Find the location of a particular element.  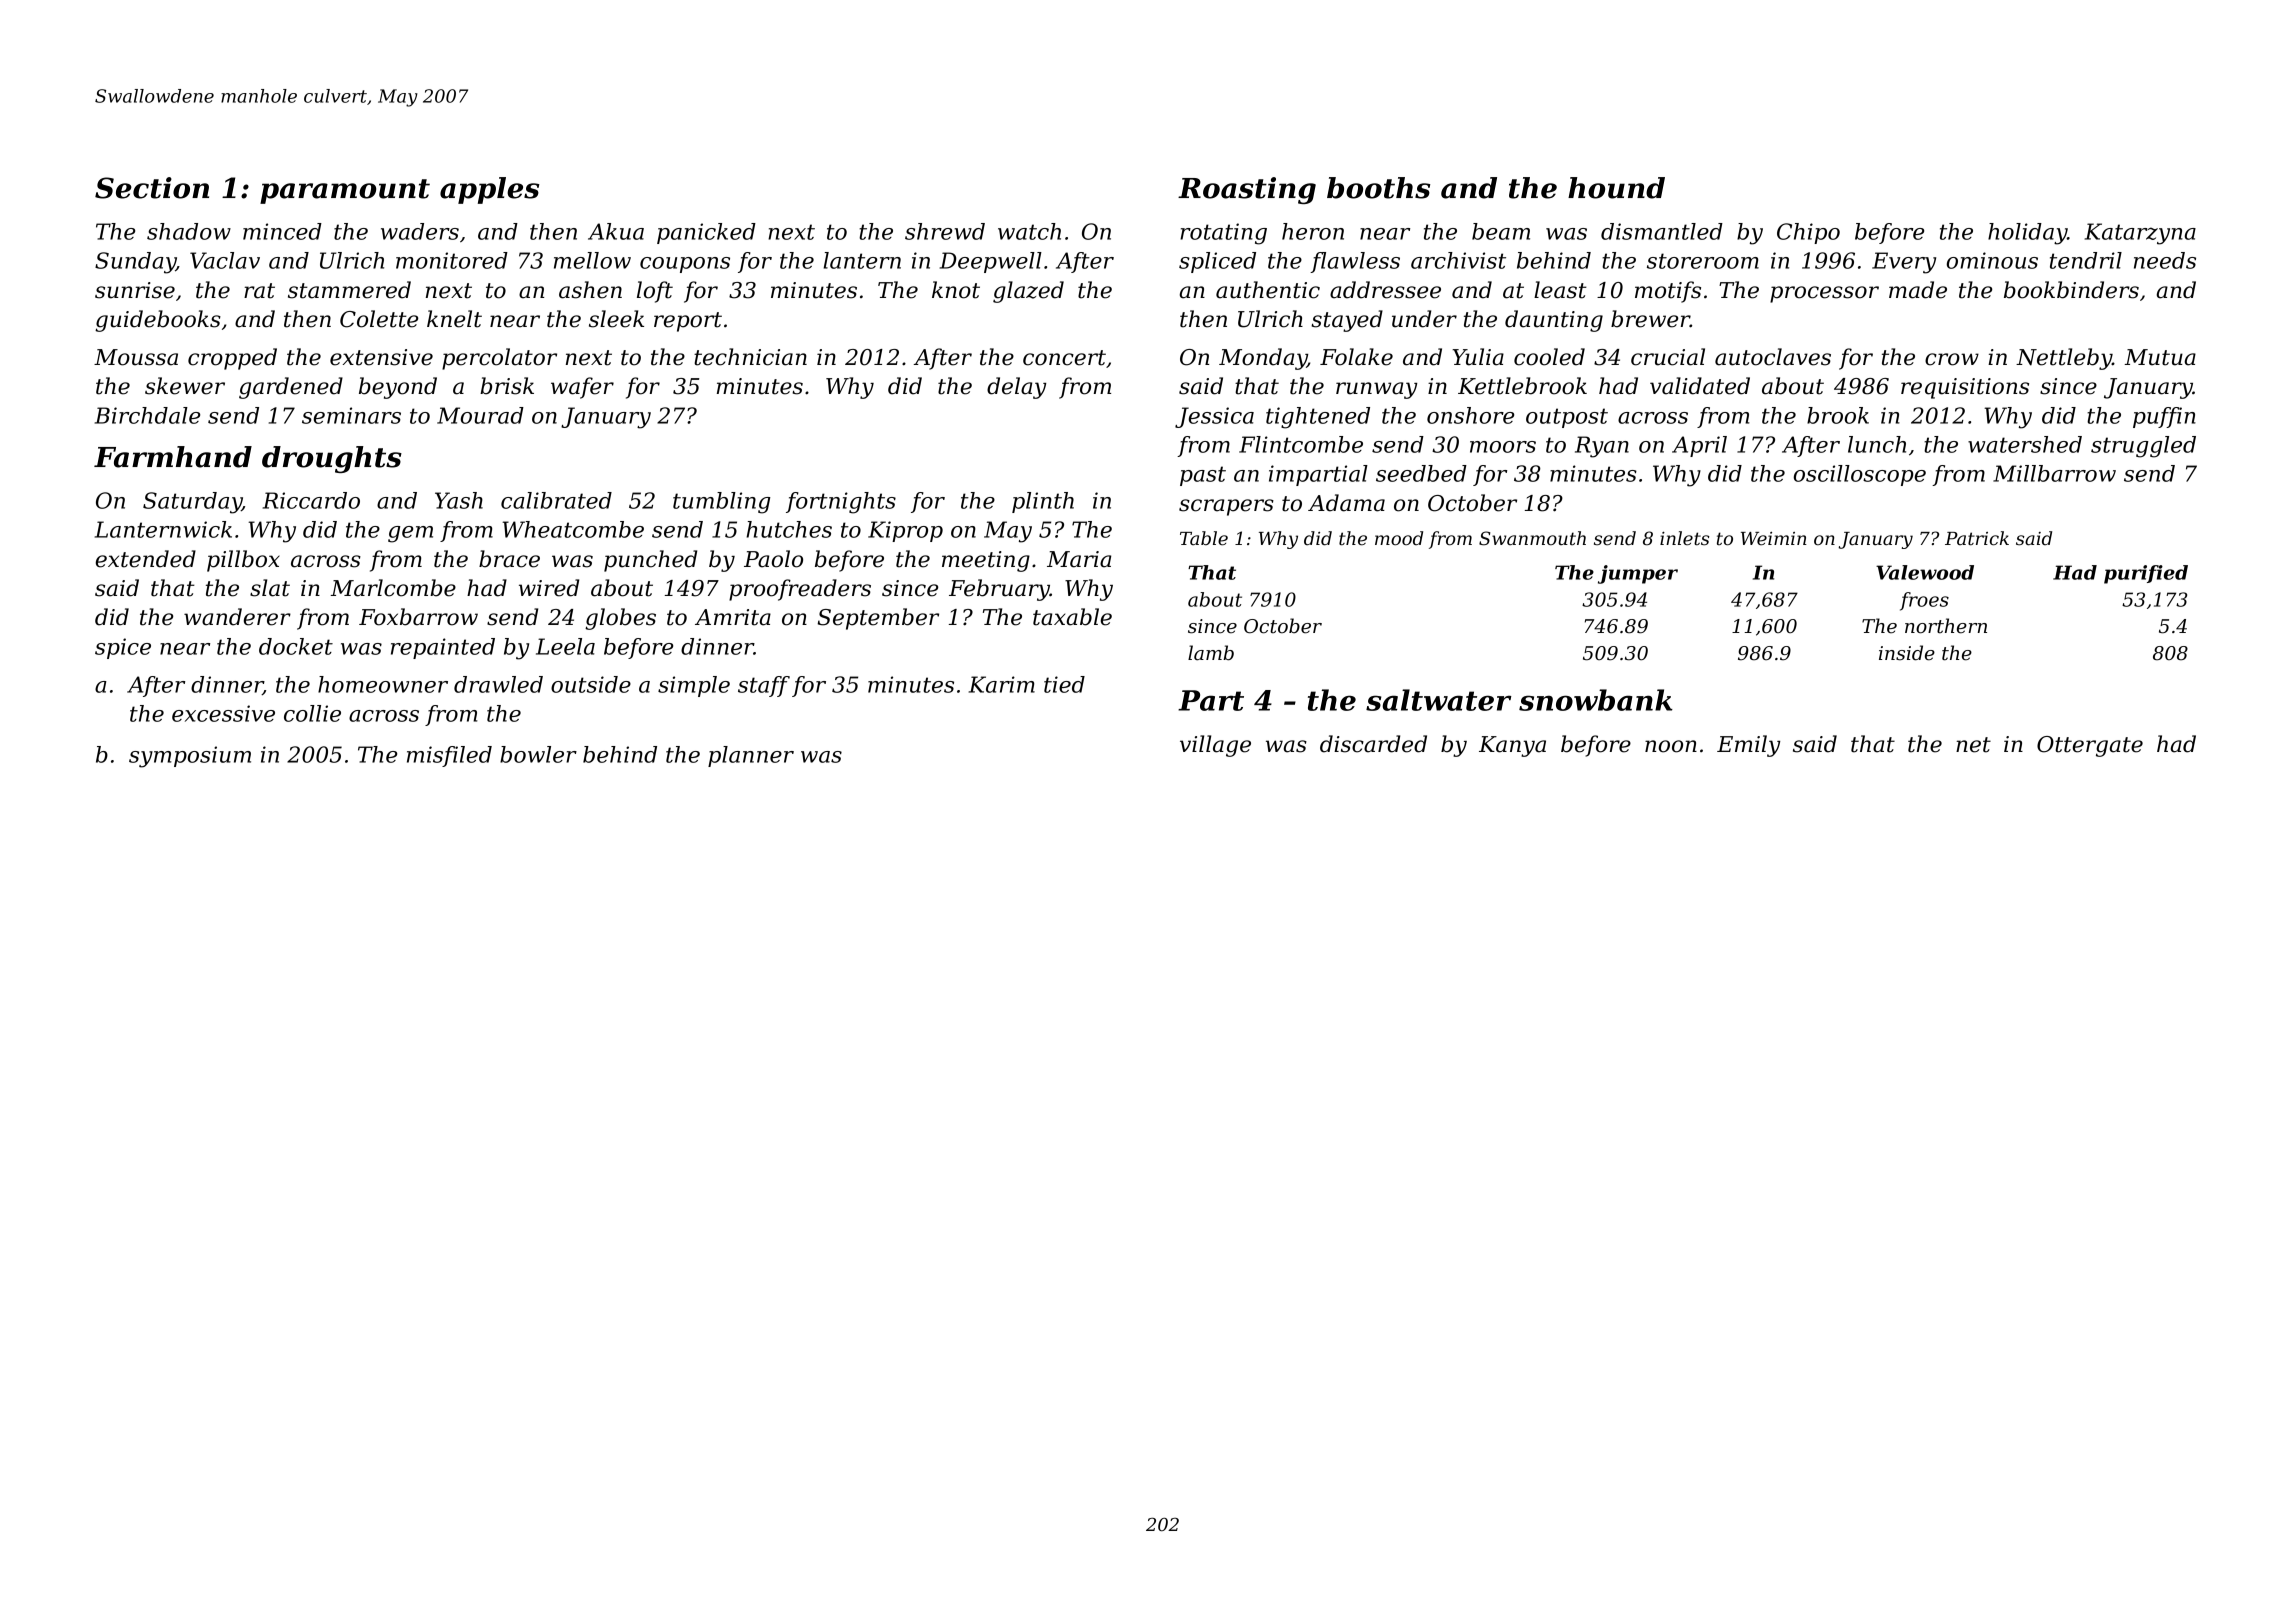

docket is located at coordinates (296, 646).
